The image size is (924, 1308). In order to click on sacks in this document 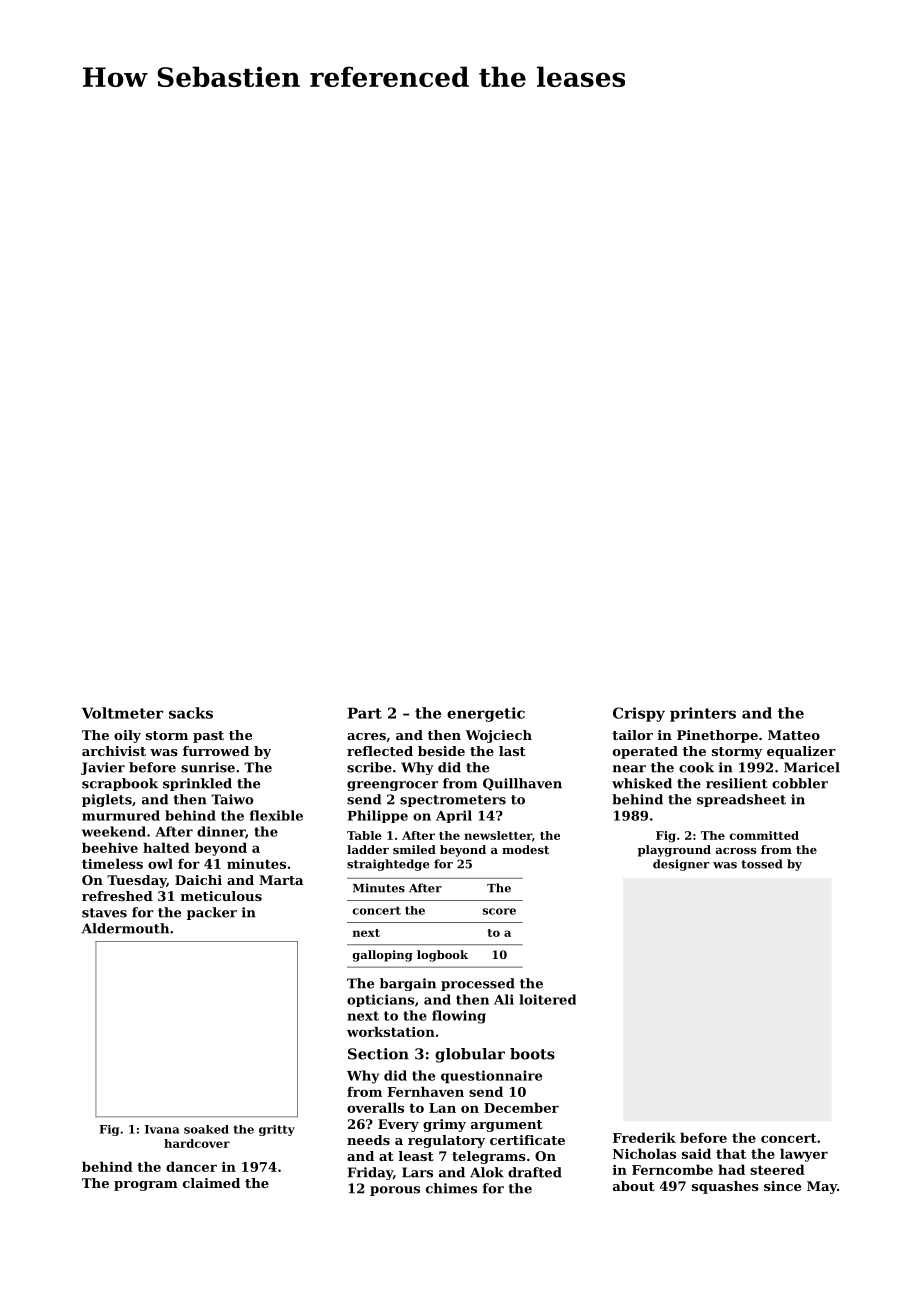, I will do `click(191, 713)`.
